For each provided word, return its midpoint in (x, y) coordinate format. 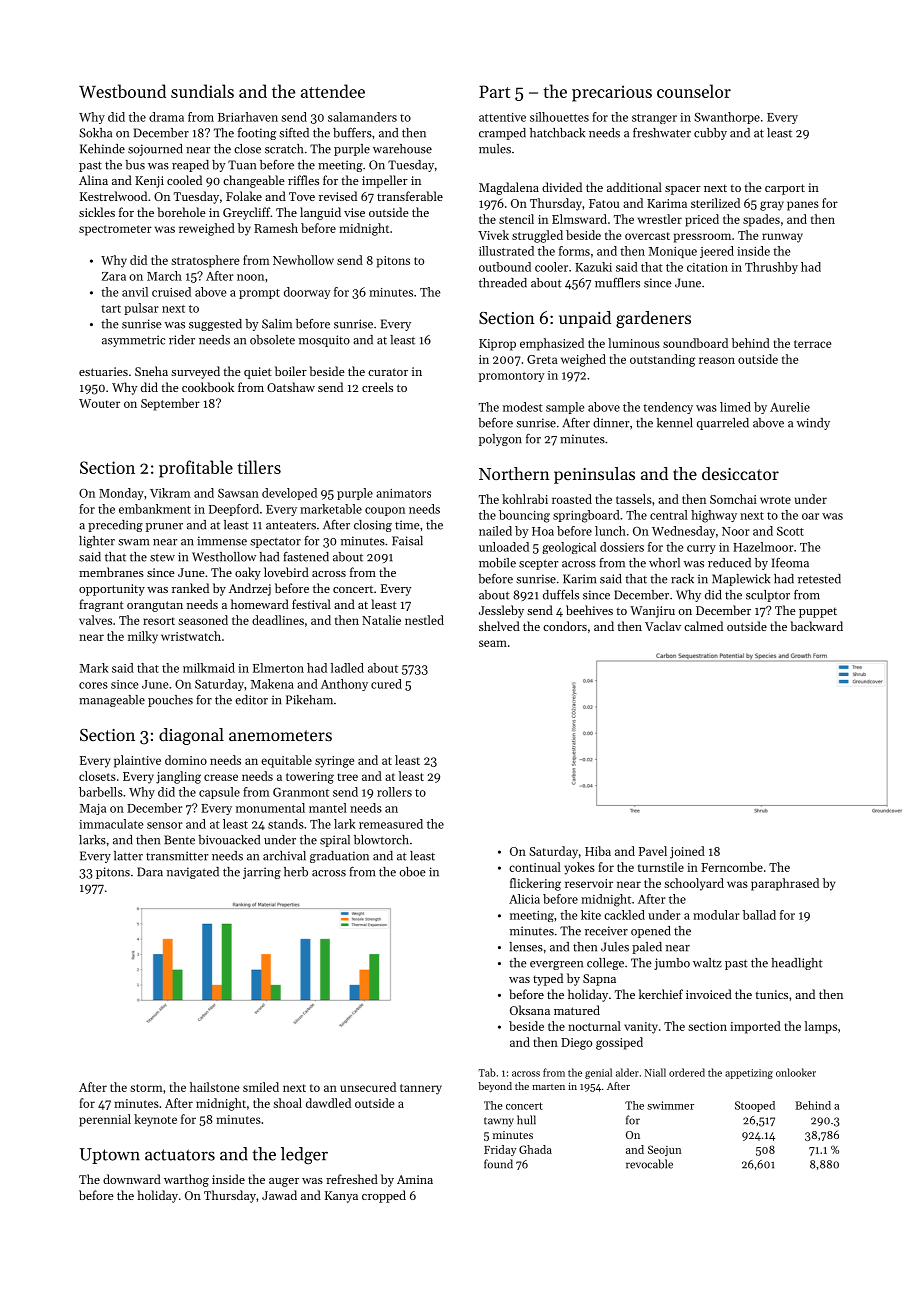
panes (803, 206)
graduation (339, 857)
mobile (497, 563)
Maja (93, 809)
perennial (105, 1120)
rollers (394, 792)
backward (816, 626)
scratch (284, 149)
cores (93, 685)
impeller (385, 181)
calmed (703, 626)
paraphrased (785, 884)
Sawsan (238, 493)
